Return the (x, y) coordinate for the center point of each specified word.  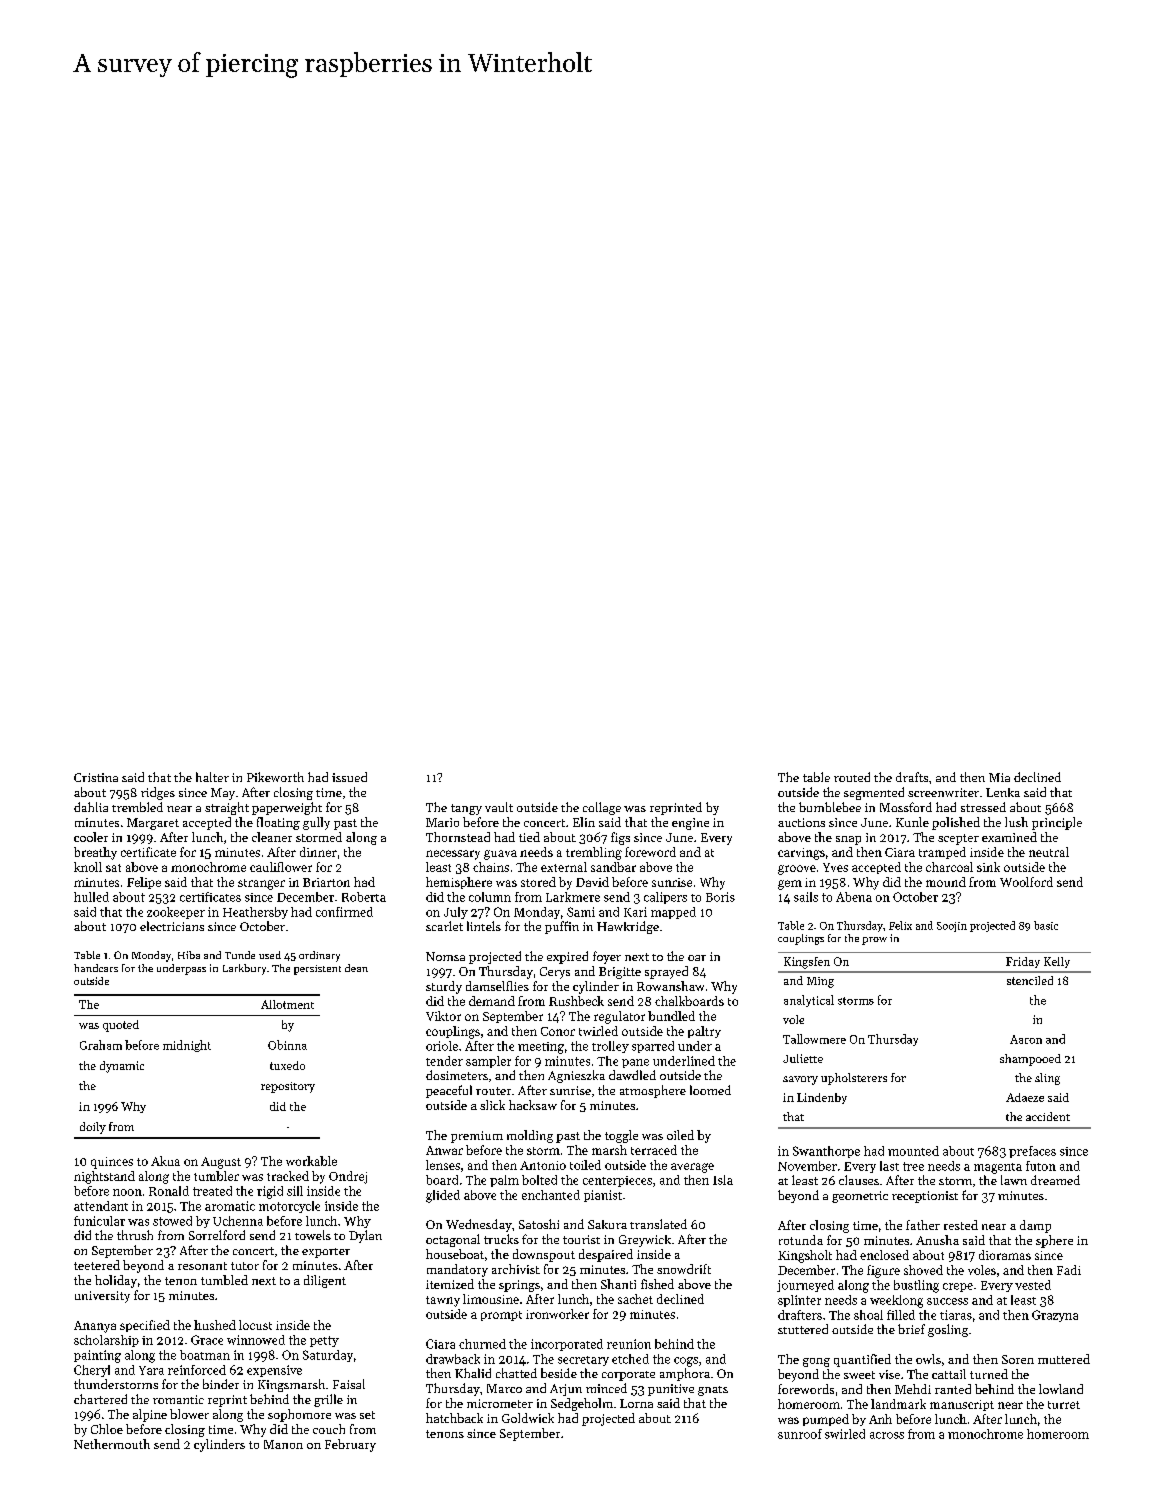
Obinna (287, 1045)
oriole (442, 1046)
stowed (172, 1221)
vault (499, 807)
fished (657, 1284)
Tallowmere (814, 1039)
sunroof (800, 1434)
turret (1064, 1405)
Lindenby (822, 1098)
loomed (710, 1090)
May (223, 794)
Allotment (287, 1004)
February (350, 1445)
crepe (958, 1287)
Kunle (912, 822)
